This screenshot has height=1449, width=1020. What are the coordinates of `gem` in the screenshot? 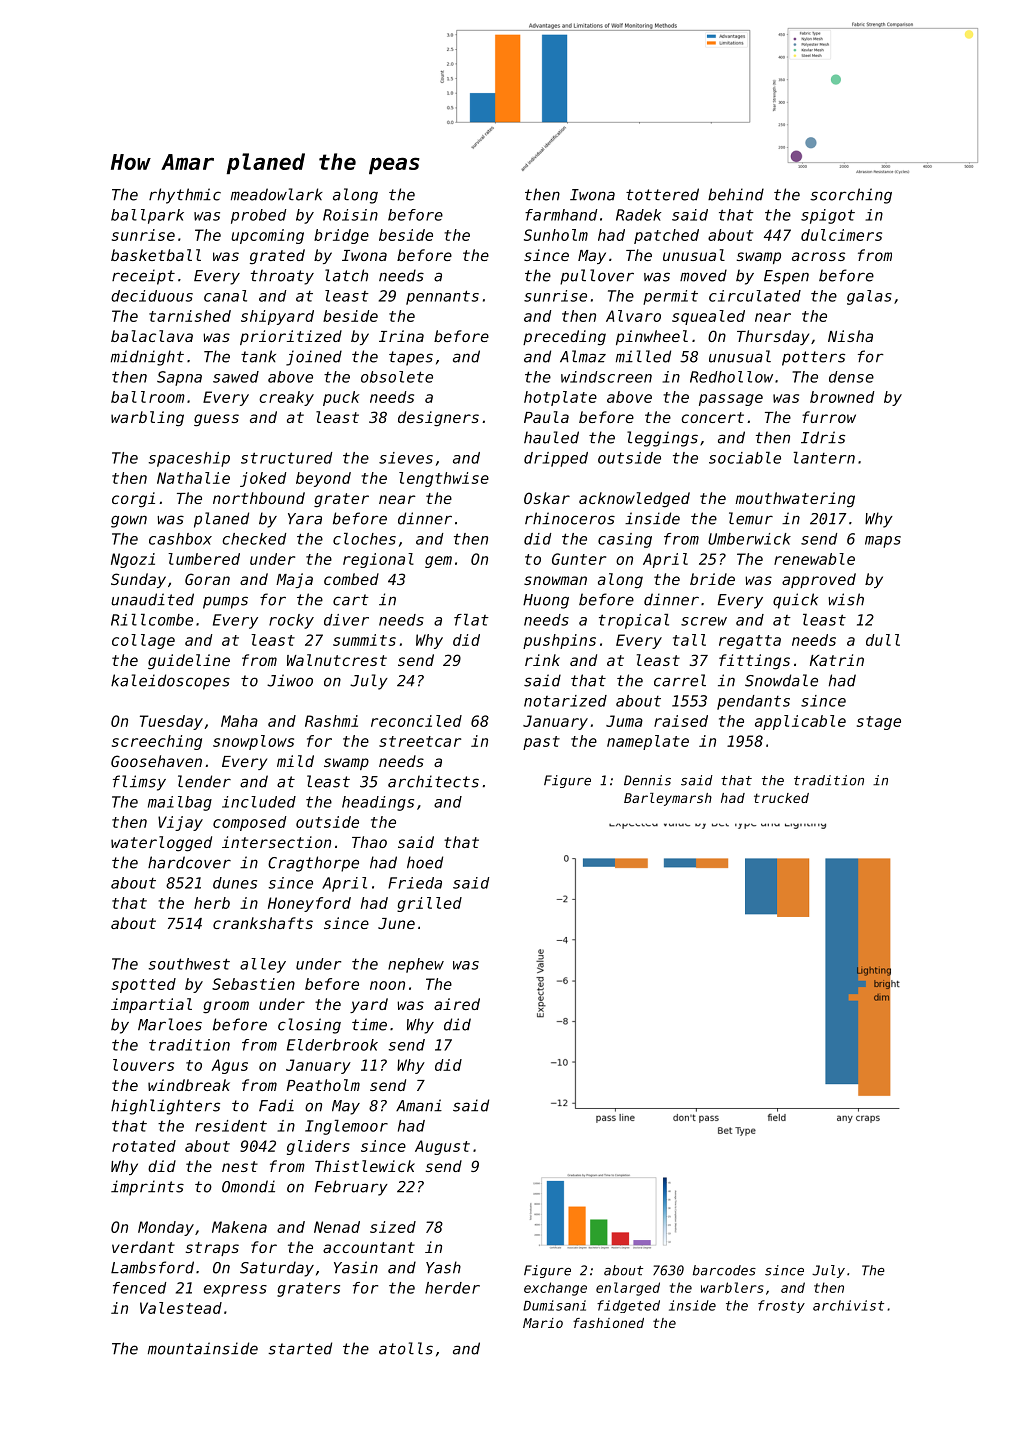 It's located at (438, 562).
